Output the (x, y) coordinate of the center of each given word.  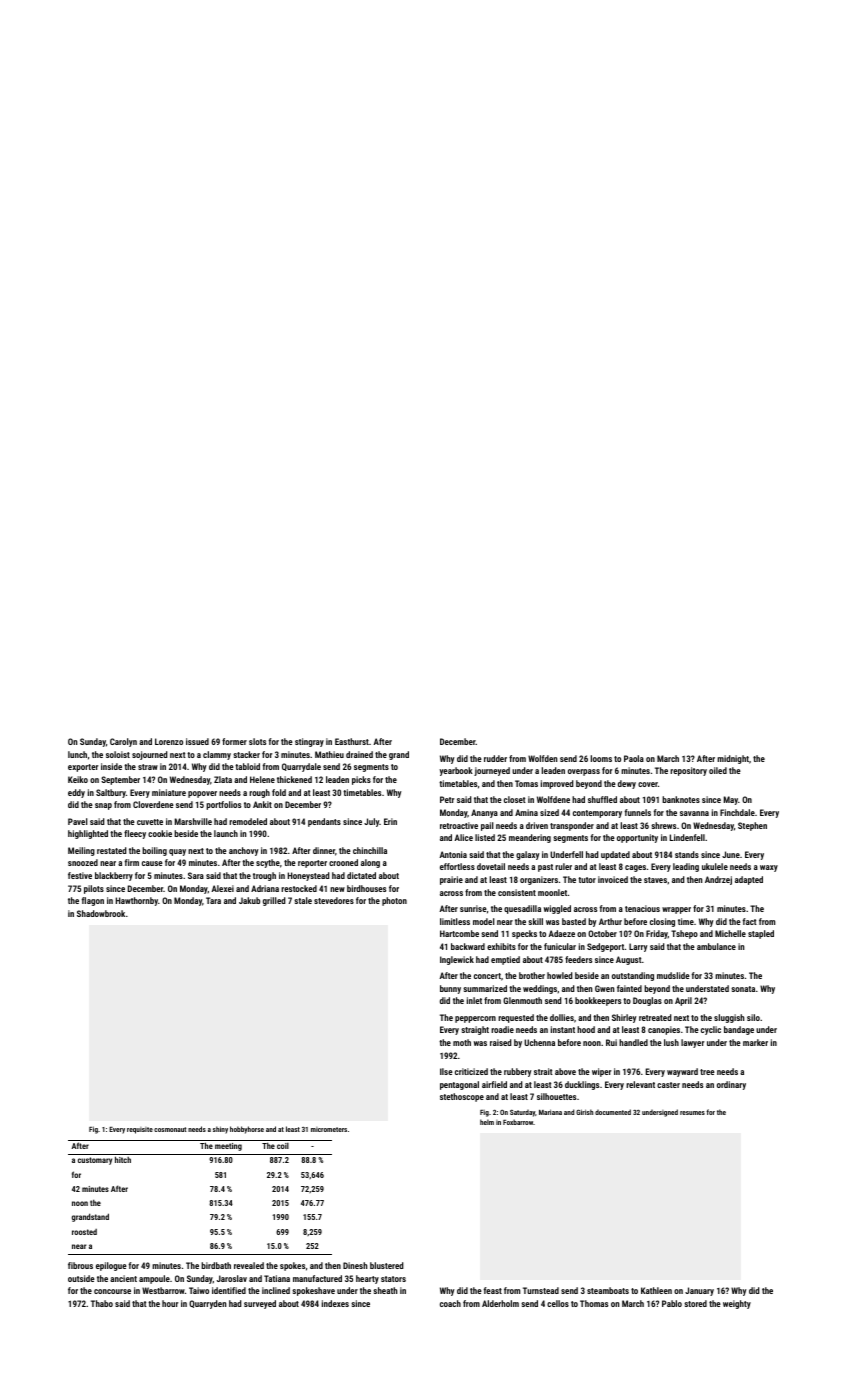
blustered (387, 1265)
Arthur (610, 921)
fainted (629, 988)
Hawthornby (137, 901)
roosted (84, 1232)
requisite (140, 1130)
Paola (634, 758)
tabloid (247, 766)
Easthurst (352, 741)
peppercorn (475, 1019)
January (699, 1291)
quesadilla (522, 909)
